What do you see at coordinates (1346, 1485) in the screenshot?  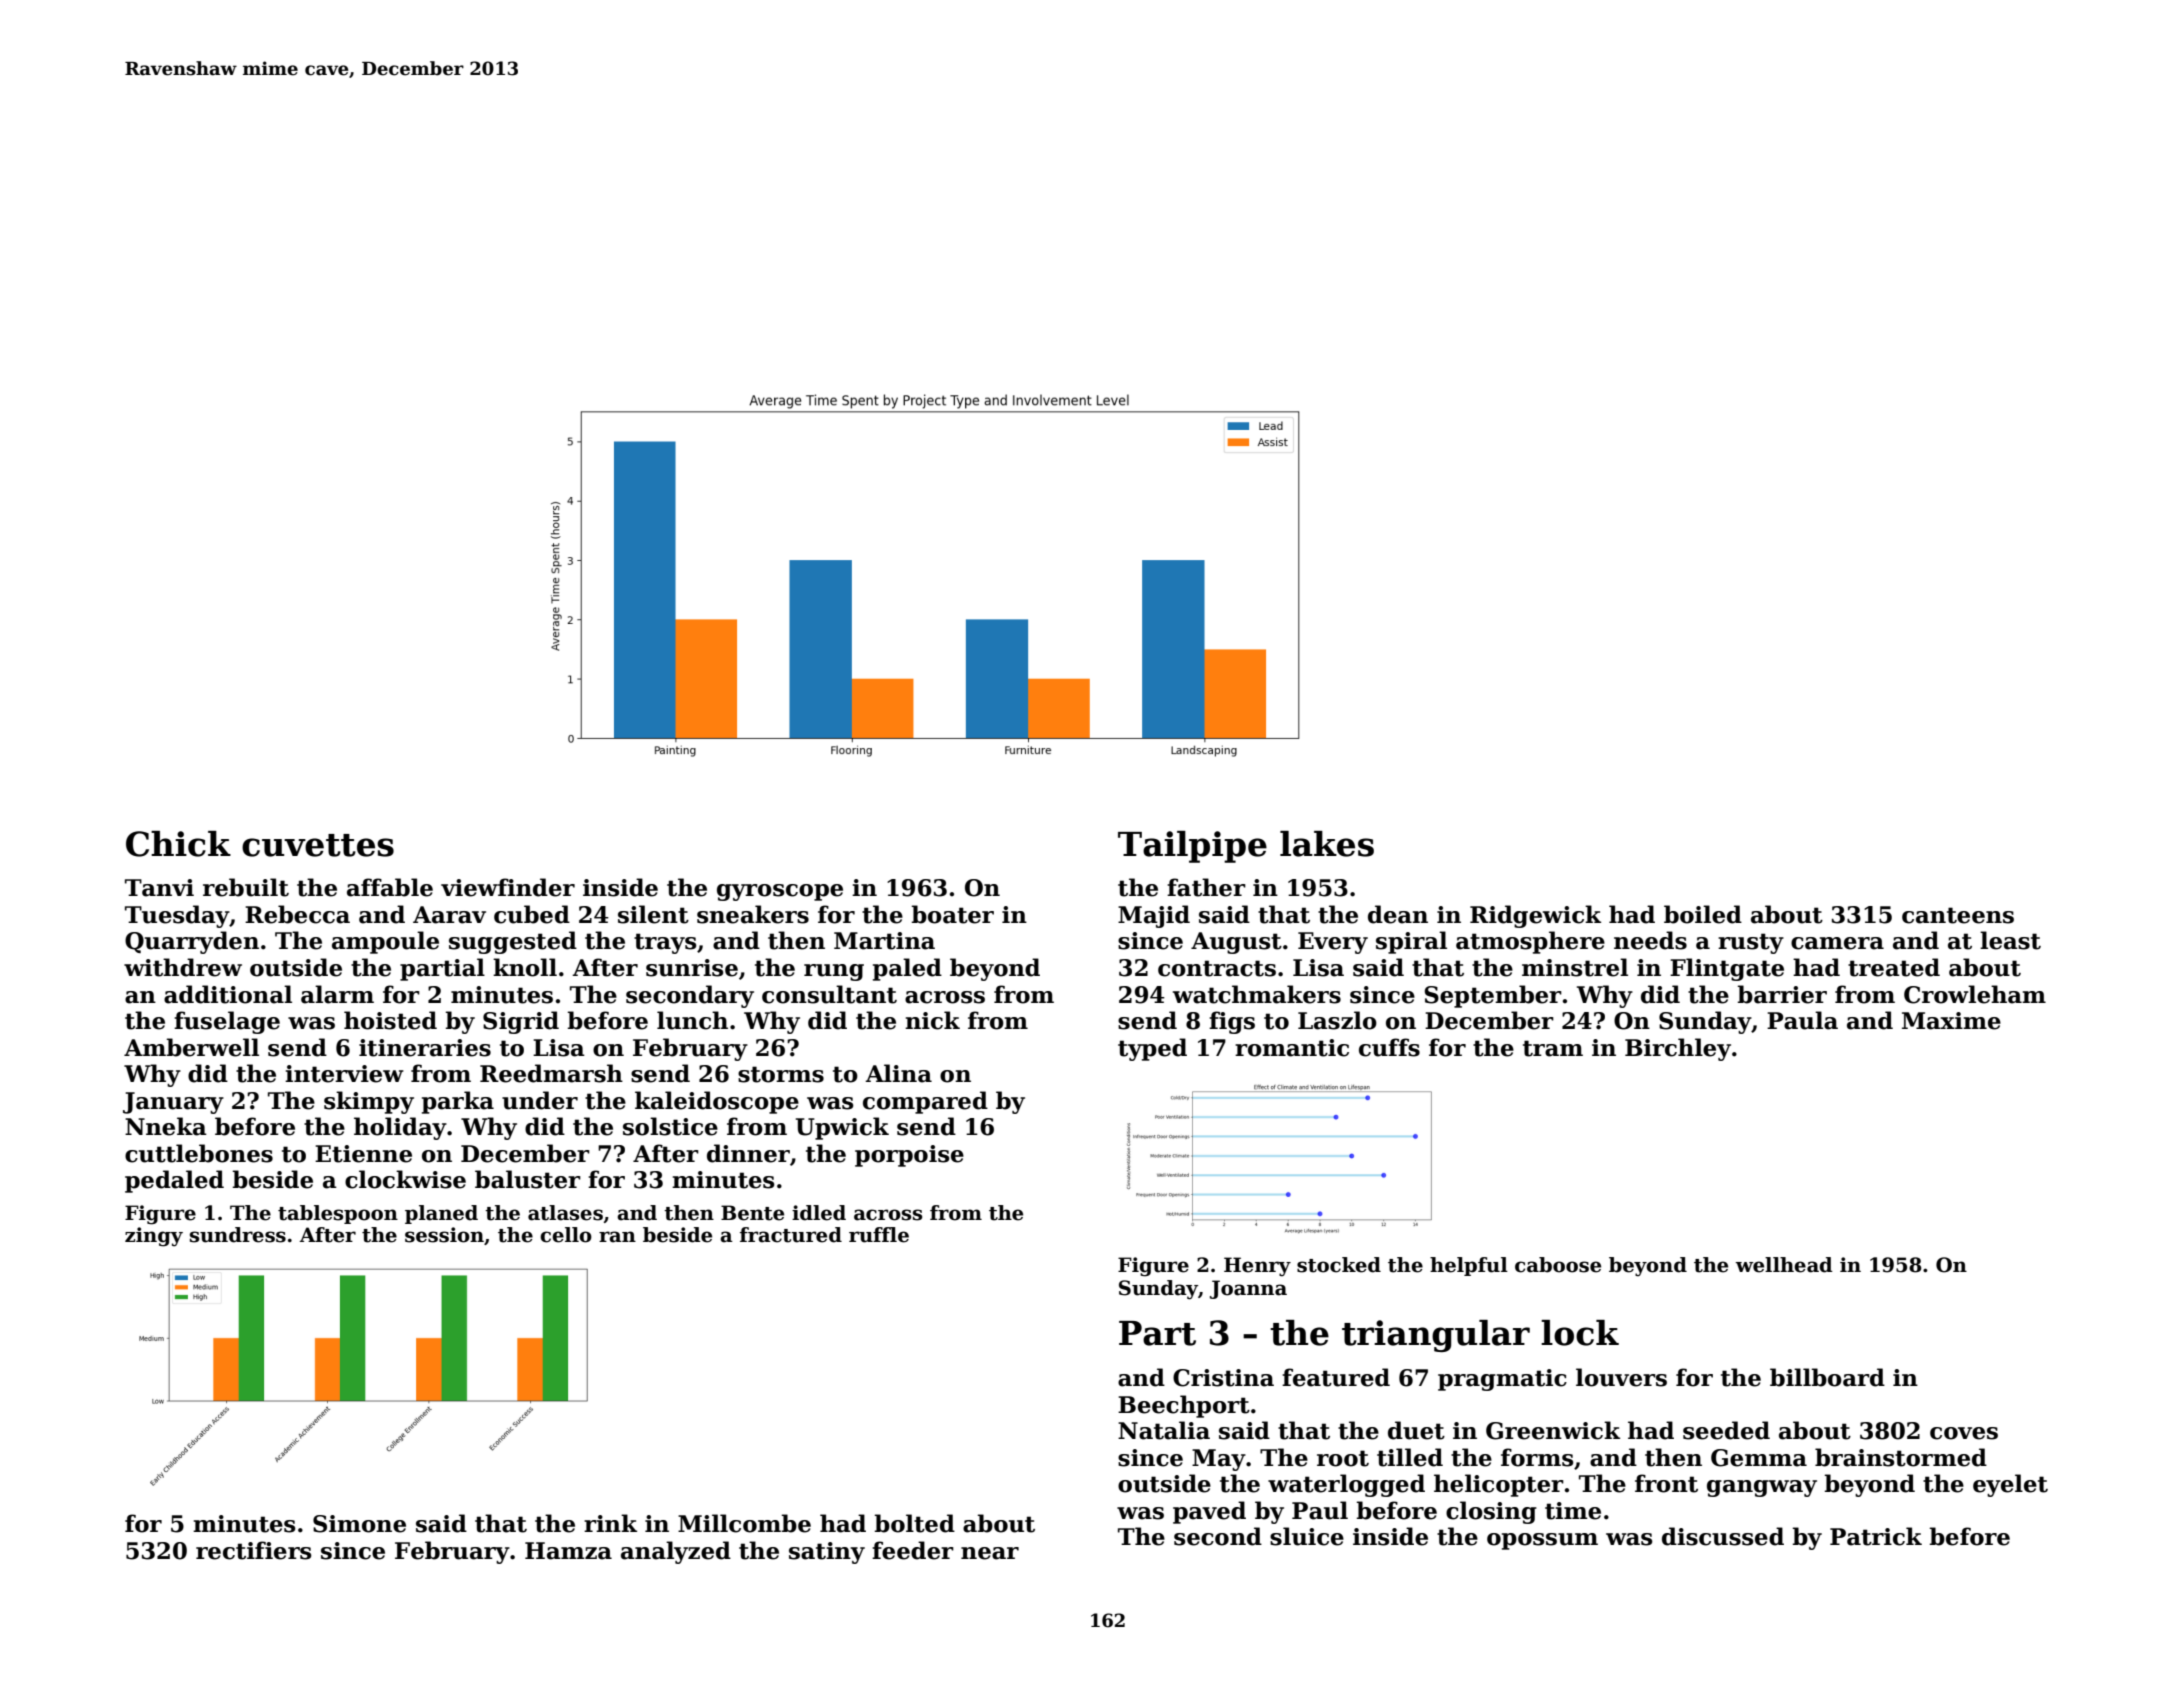 I see `waterlogged` at bounding box center [1346, 1485].
